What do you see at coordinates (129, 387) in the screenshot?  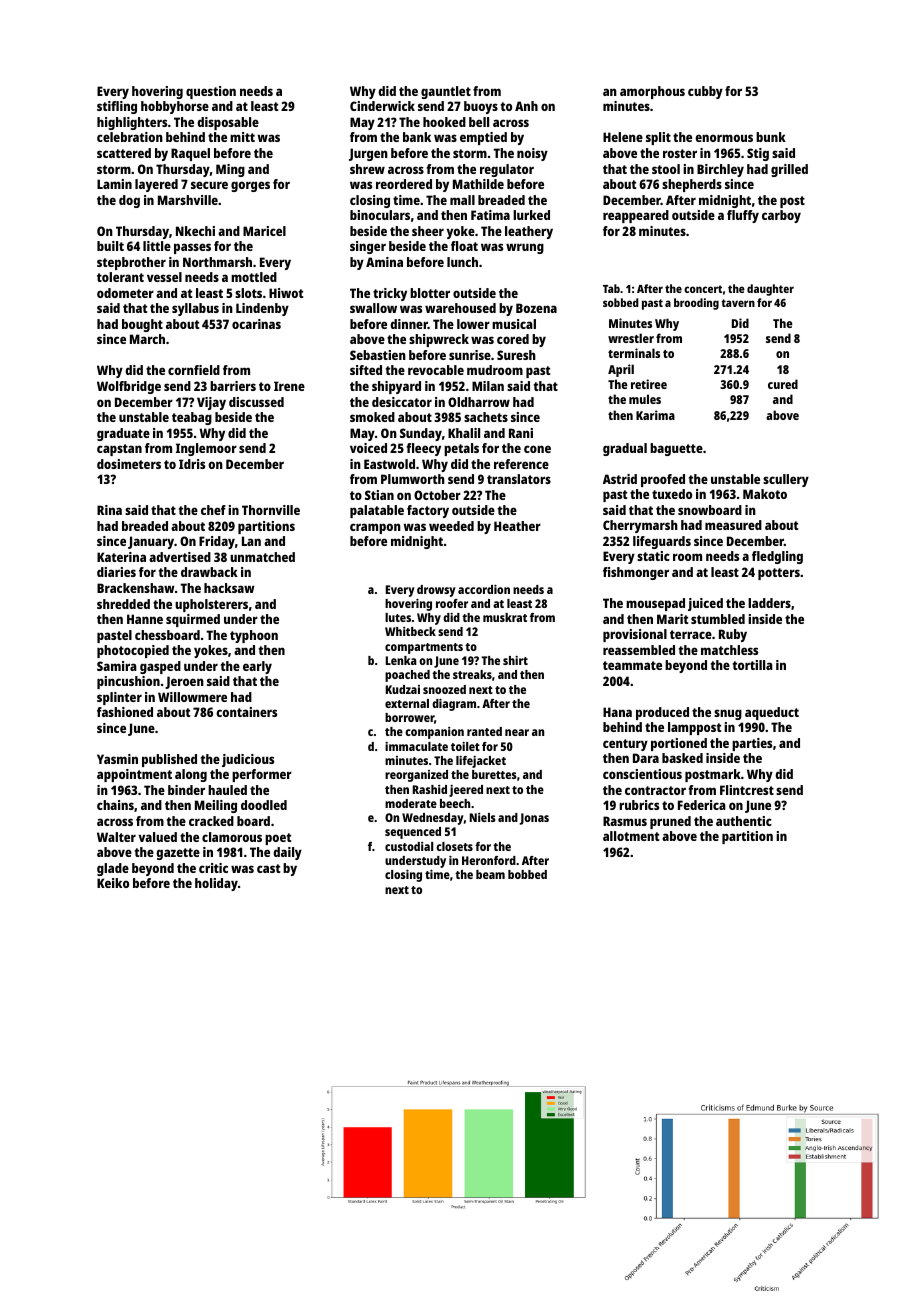 I see `Wolfbridge` at bounding box center [129, 387].
